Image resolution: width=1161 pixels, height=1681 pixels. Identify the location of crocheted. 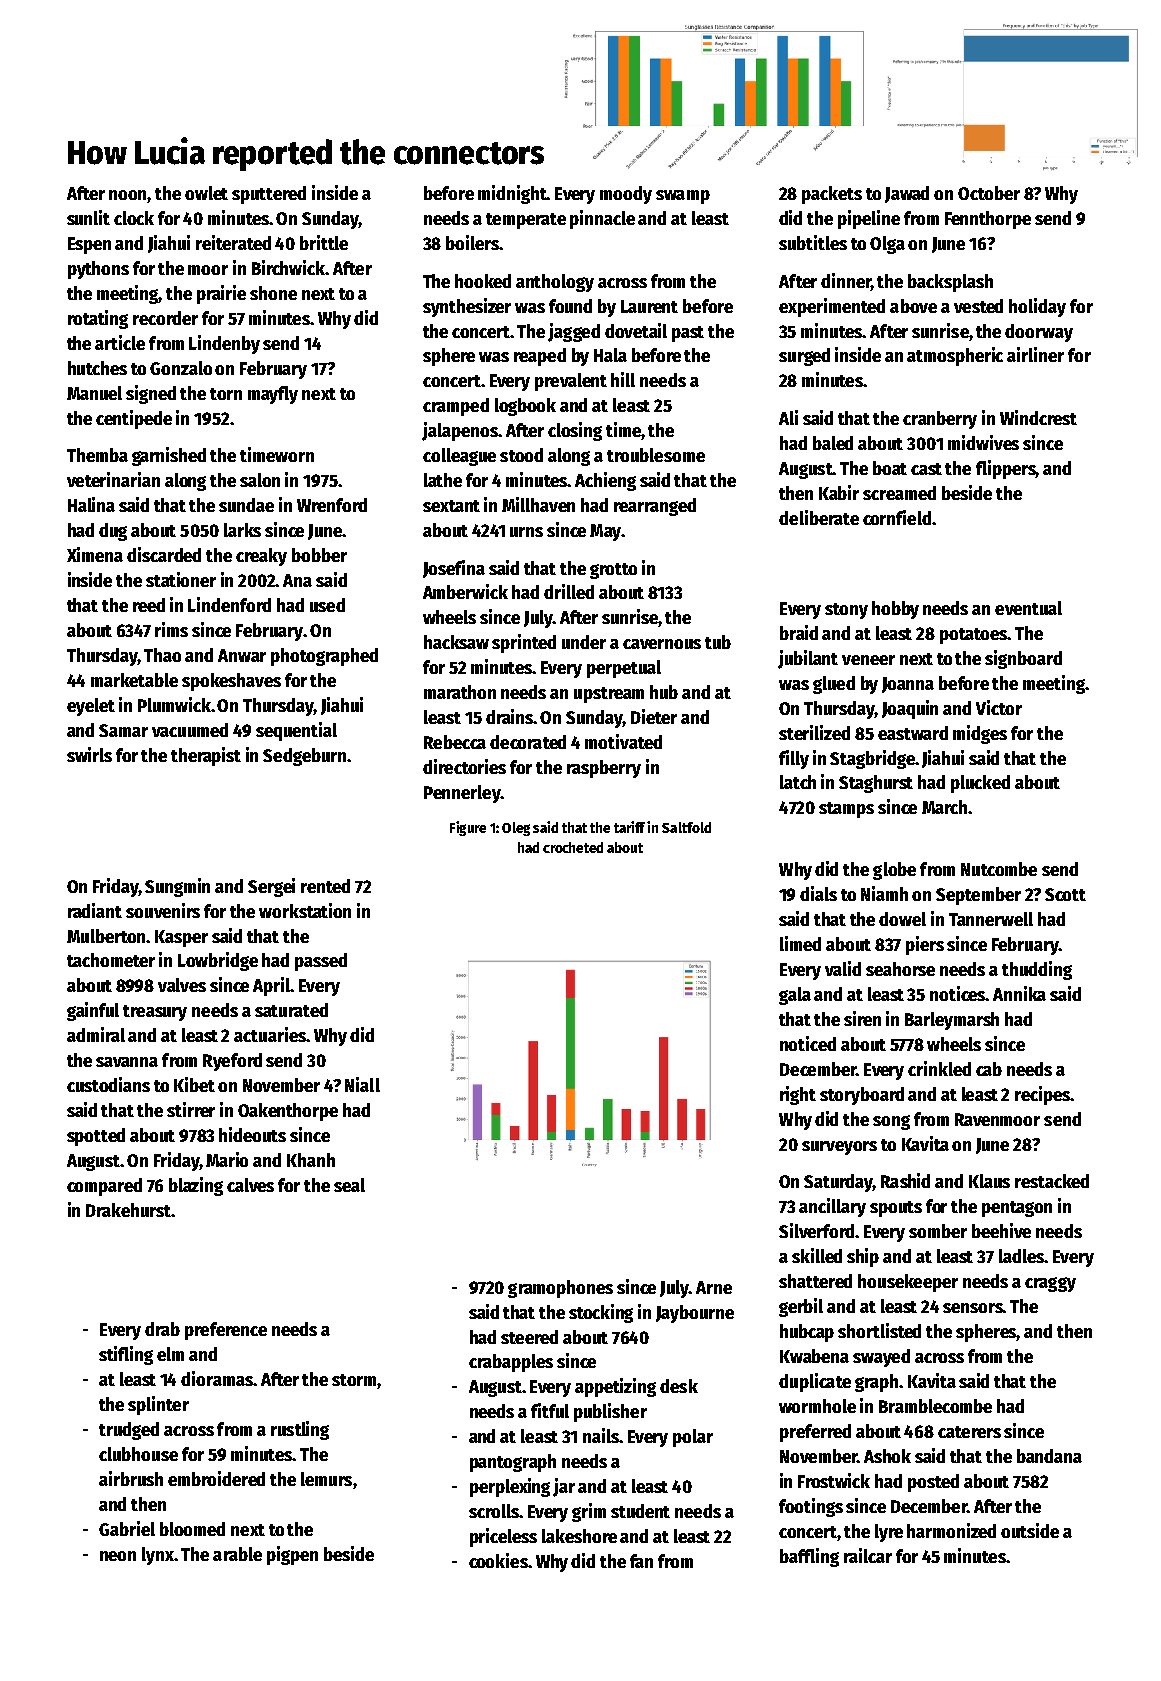
(573, 847).
